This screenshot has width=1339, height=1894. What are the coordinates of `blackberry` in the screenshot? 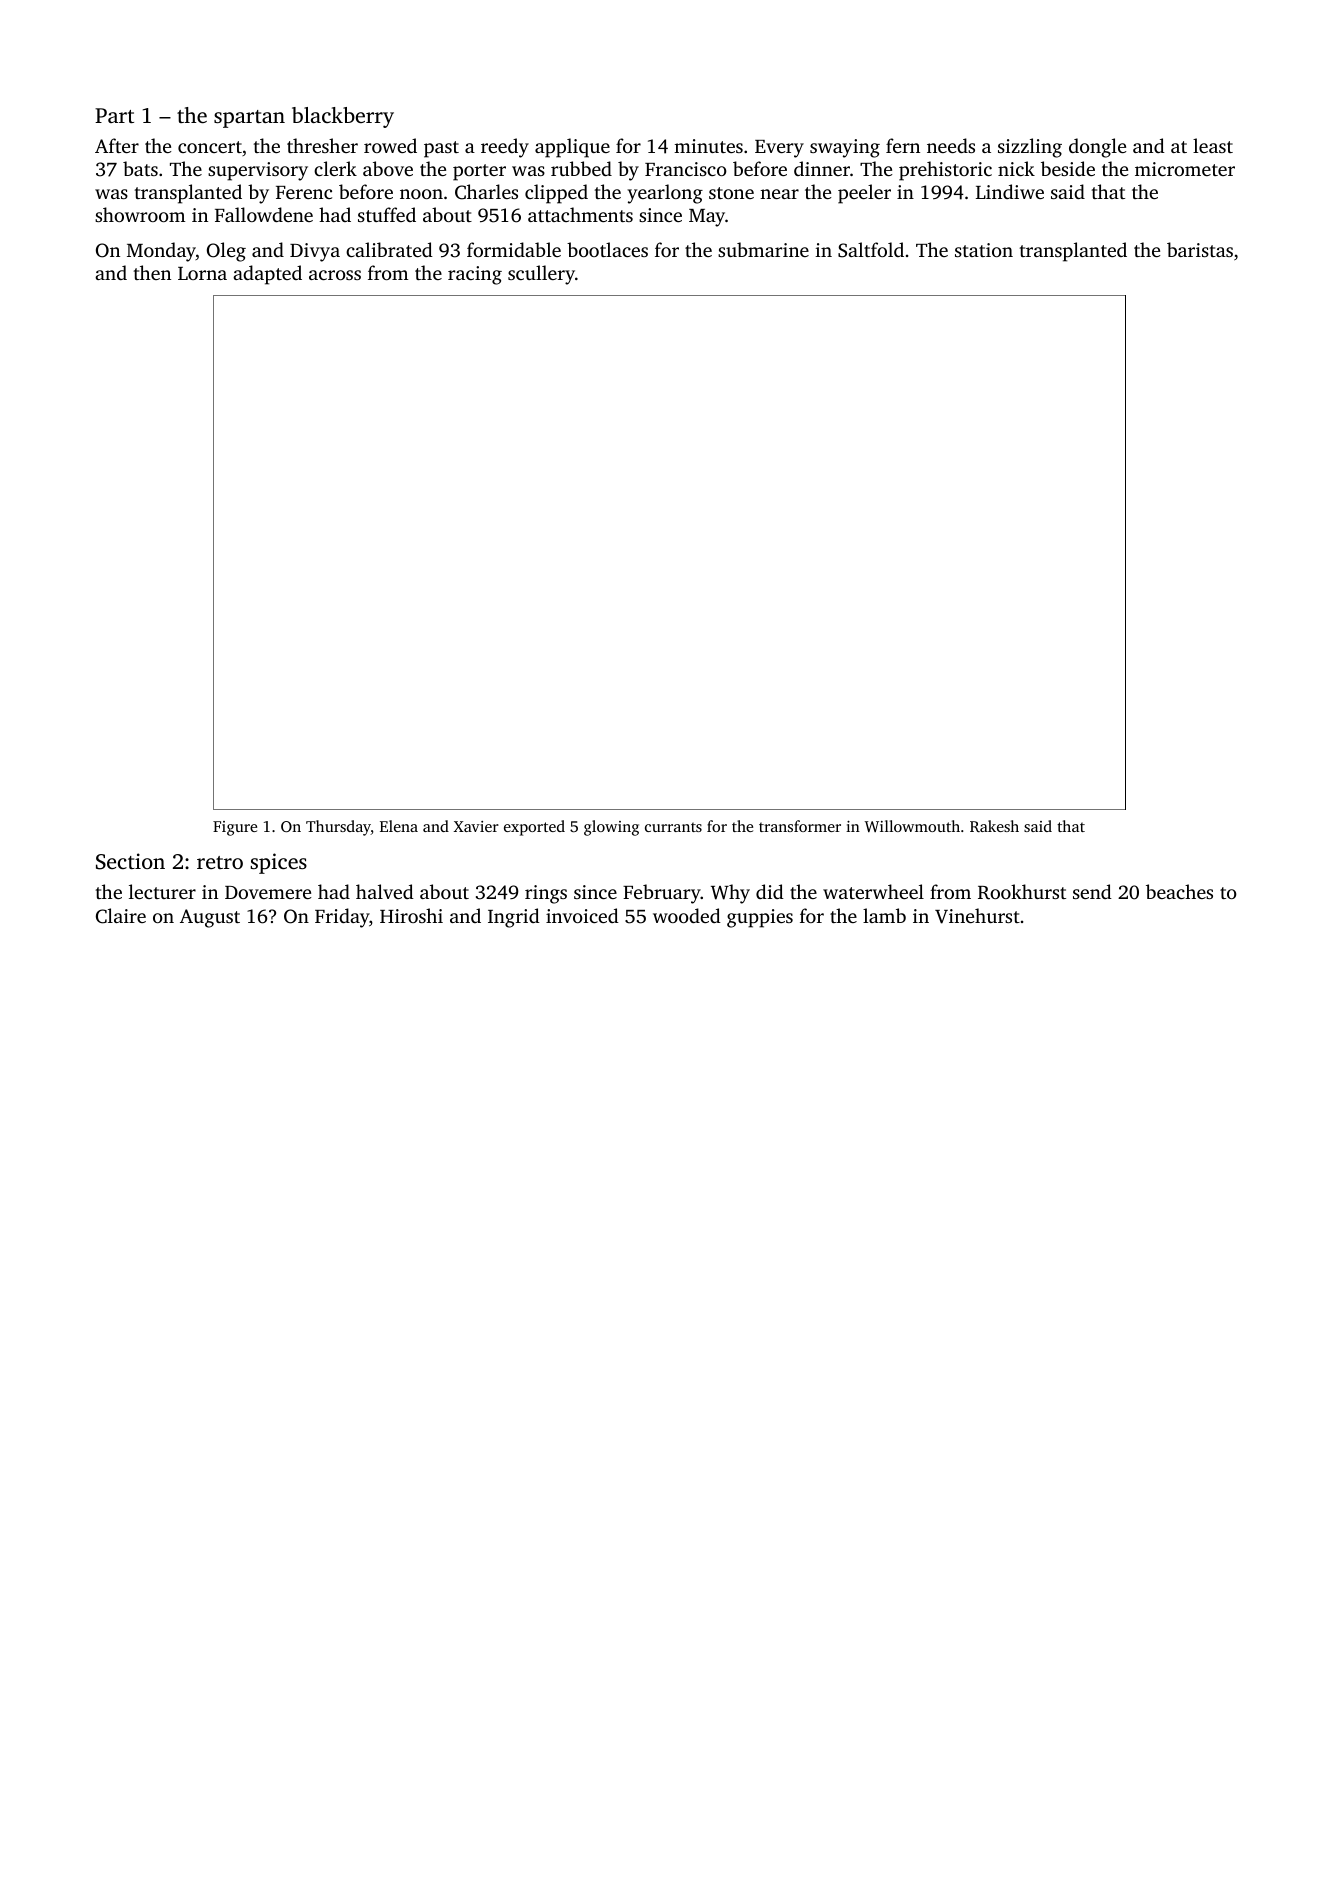 It's located at (343, 117).
